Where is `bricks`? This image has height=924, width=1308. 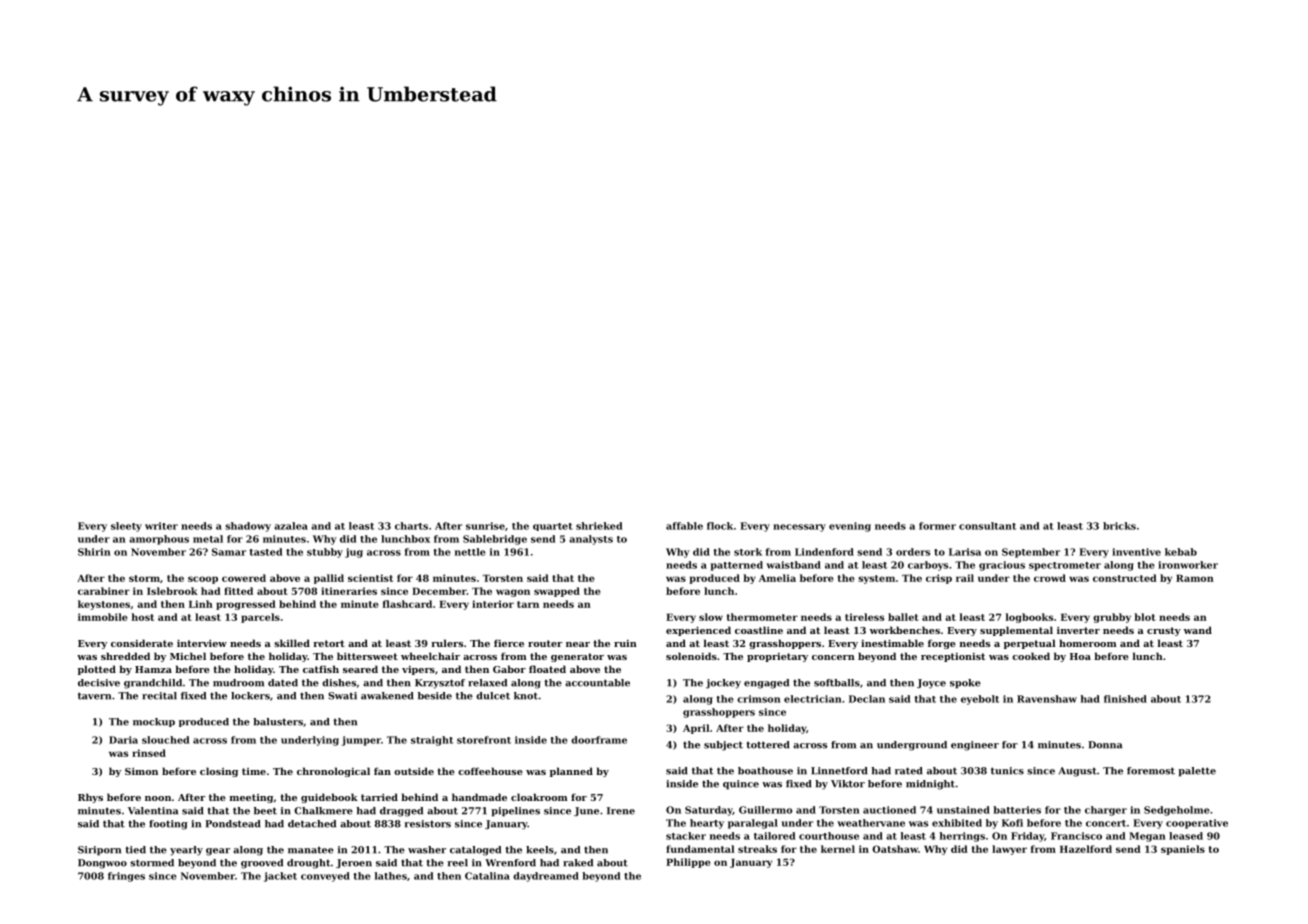 bricks is located at coordinates (1119, 526).
